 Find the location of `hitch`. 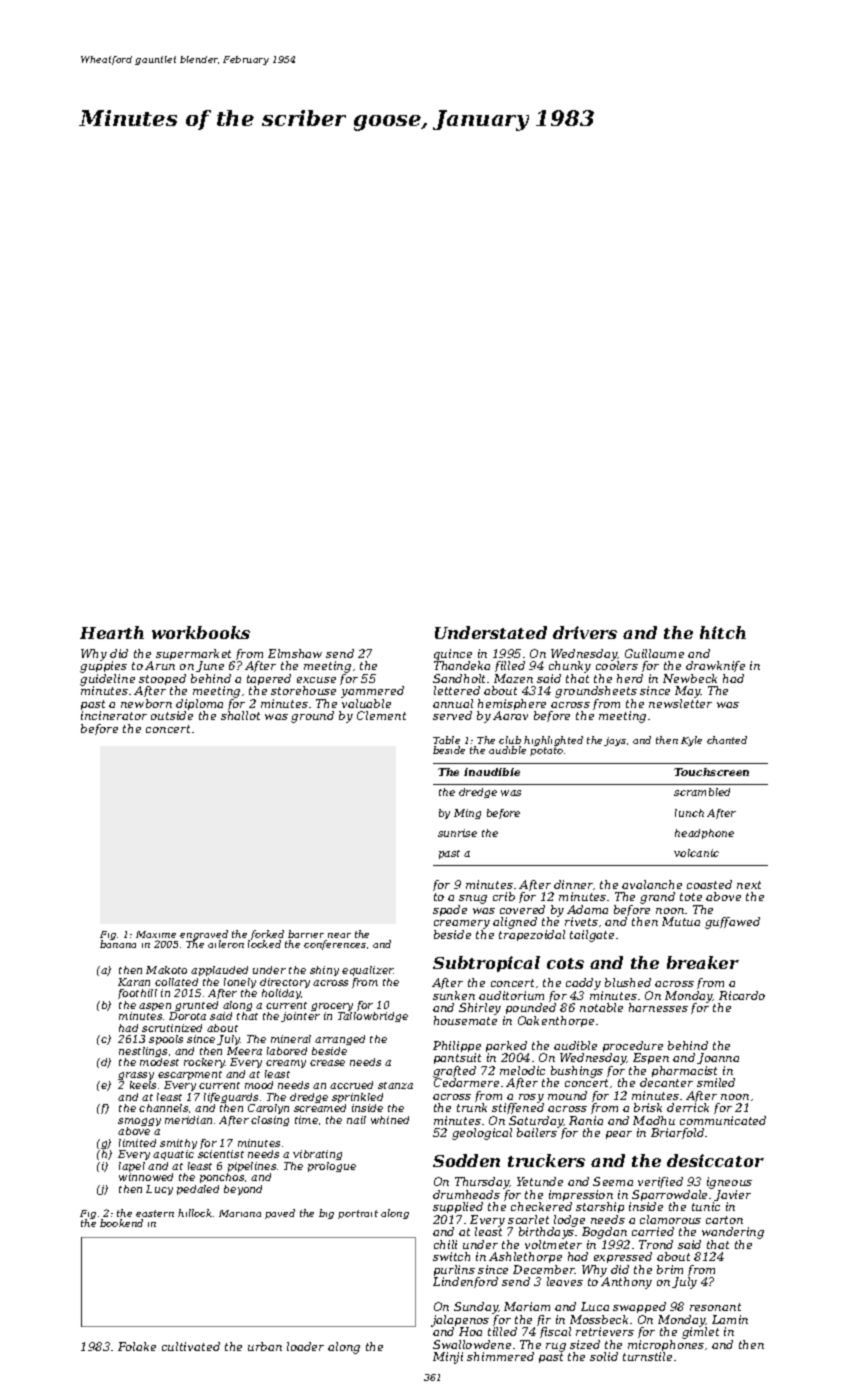

hitch is located at coordinates (723, 632).
